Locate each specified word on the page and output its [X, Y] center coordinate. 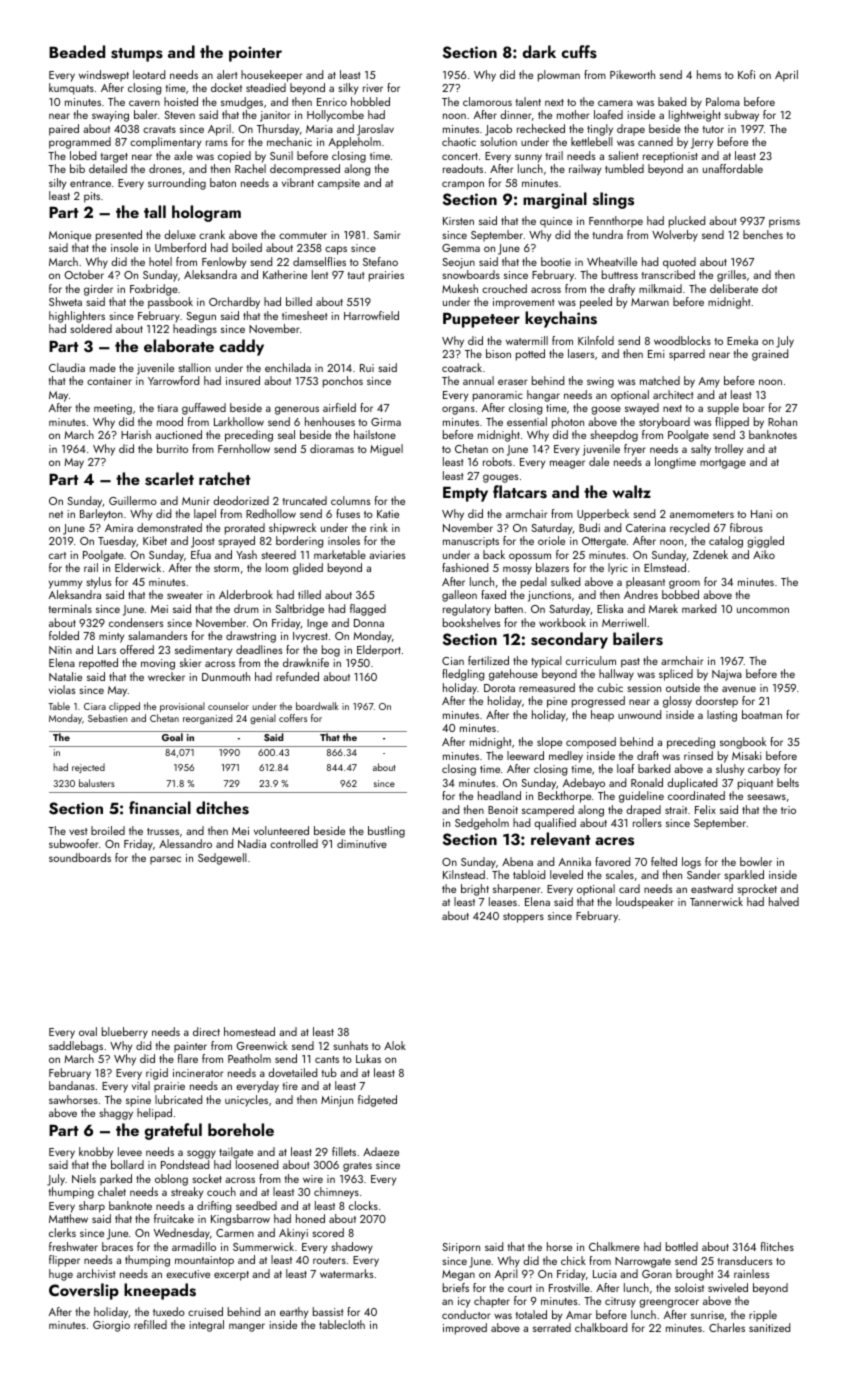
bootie [556, 261]
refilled [150, 1324]
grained [770, 355]
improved [465, 1329]
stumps [137, 55]
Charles [727, 1327]
